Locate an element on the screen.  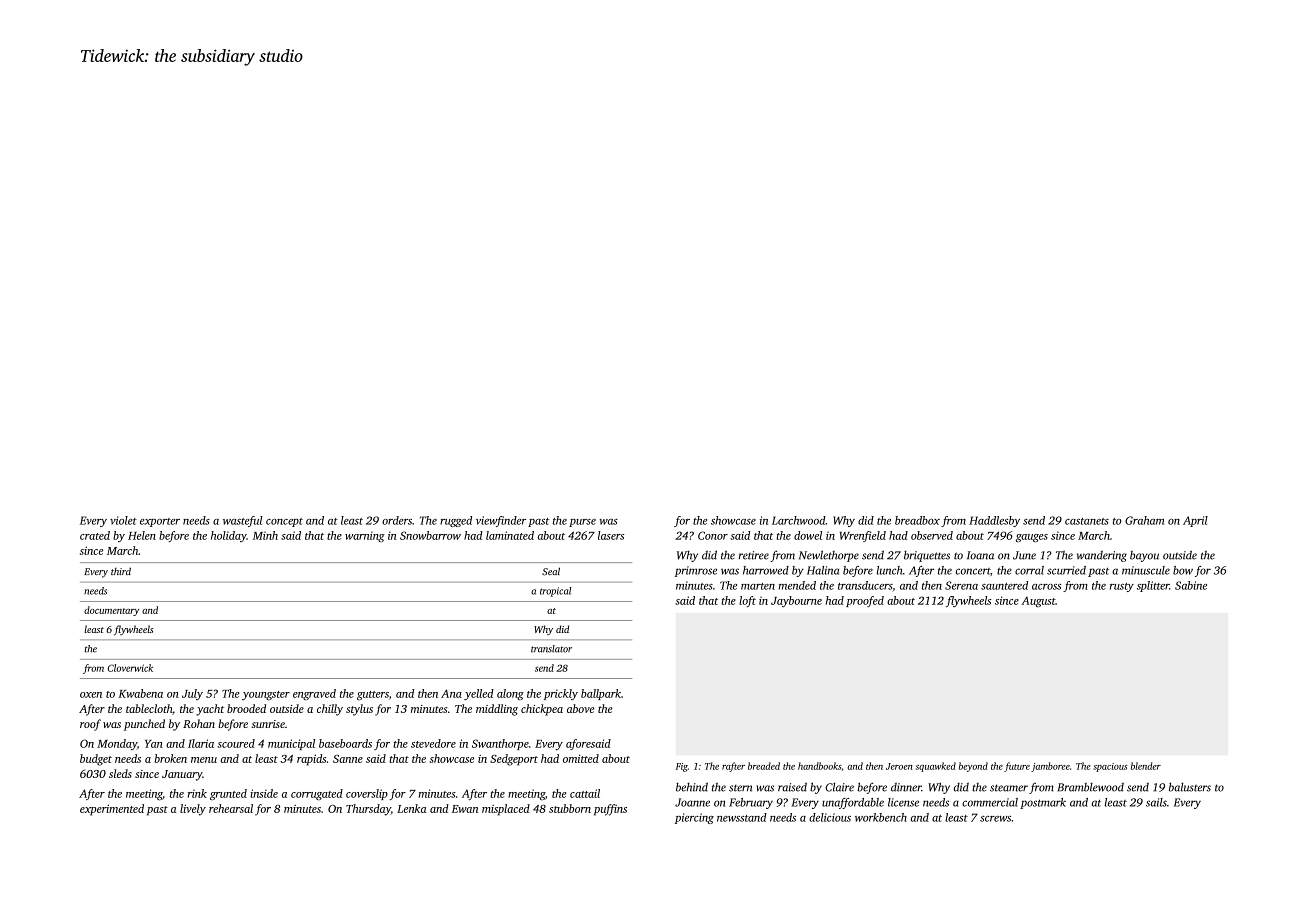
coverslip is located at coordinates (367, 794).
